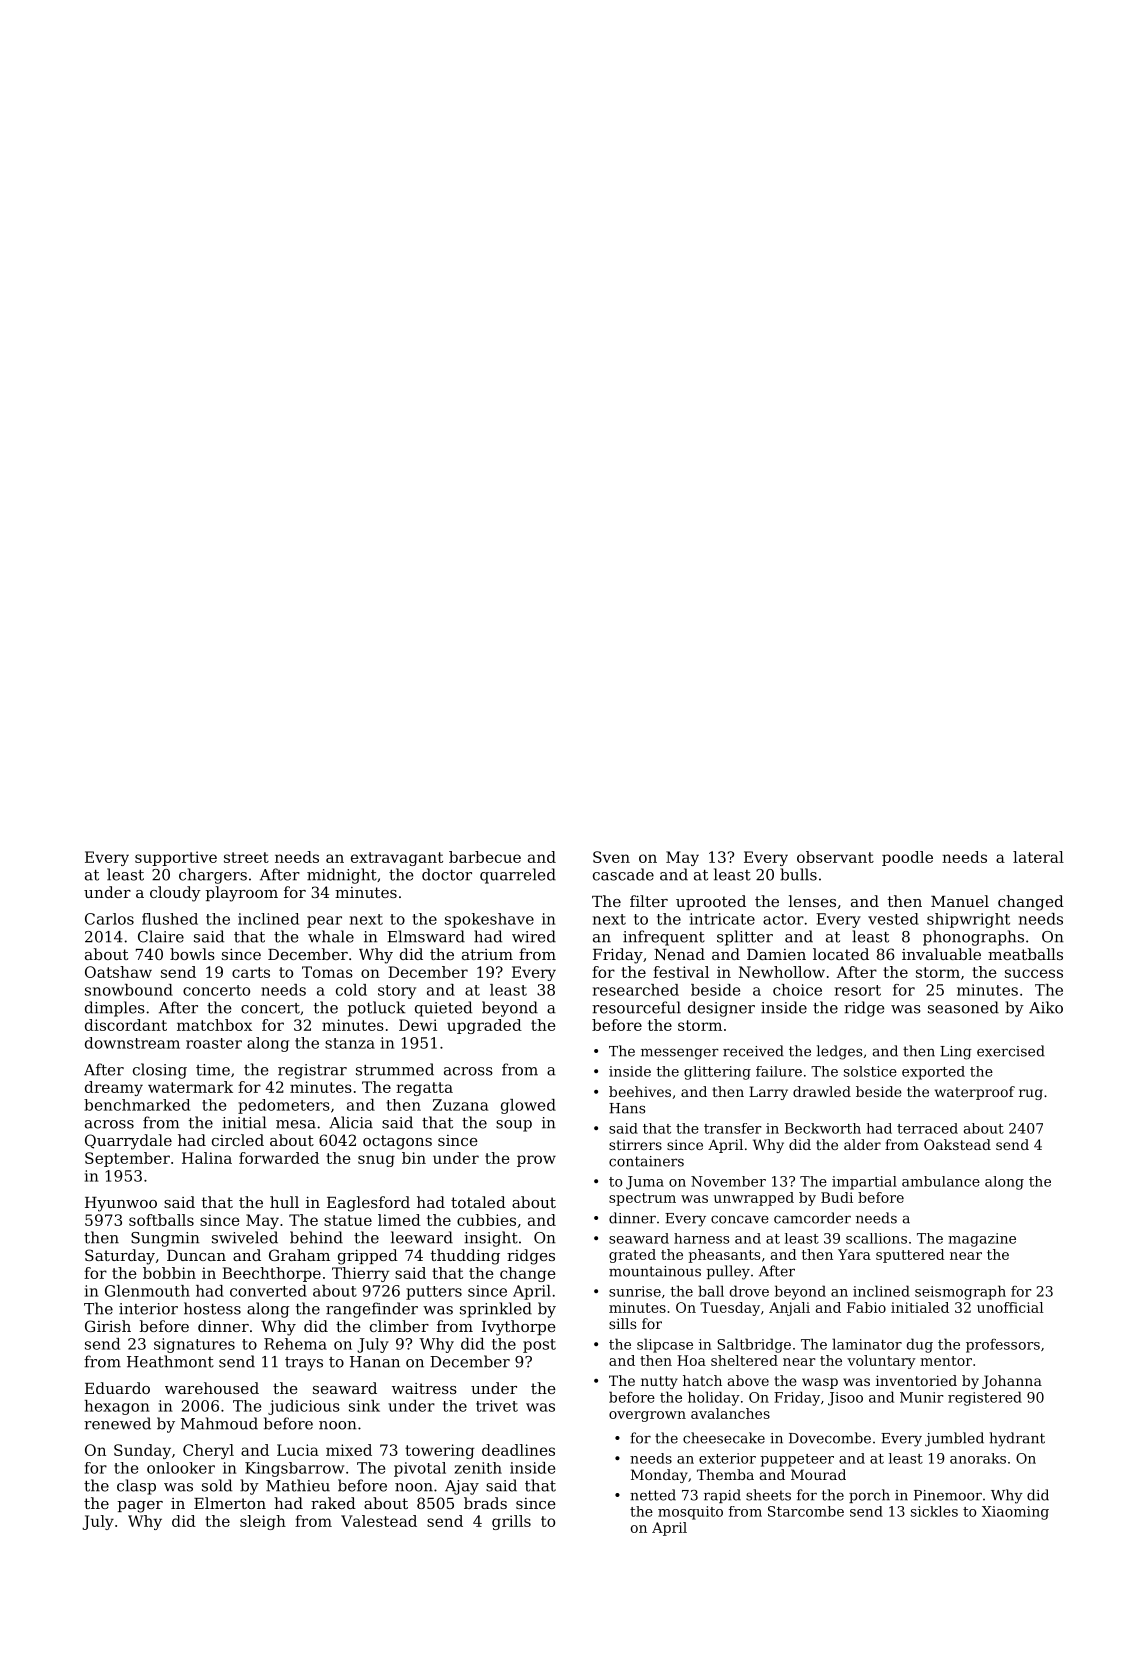 This screenshot has width=1148, height=1663. I want to click on bowls, so click(192, 954).
